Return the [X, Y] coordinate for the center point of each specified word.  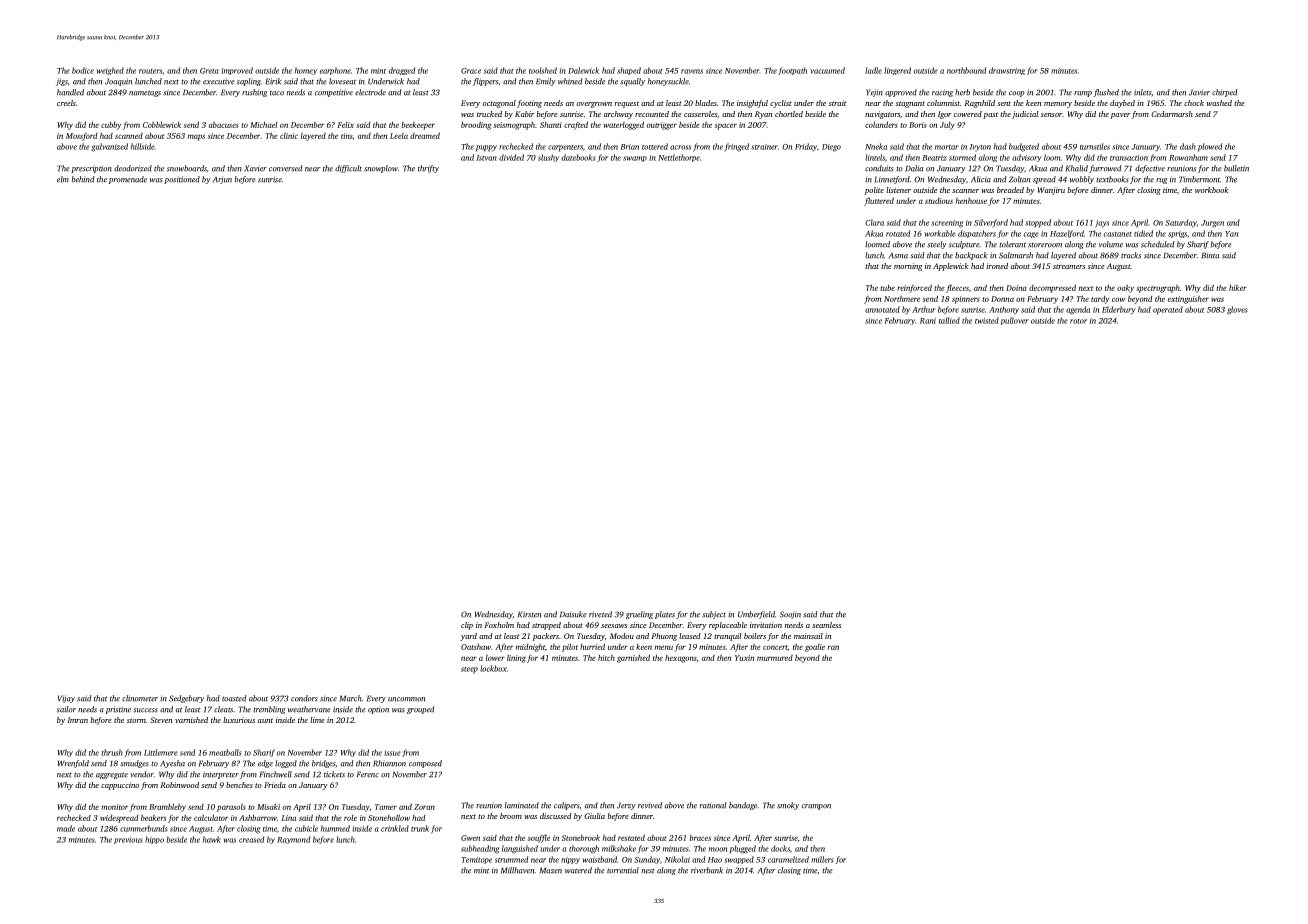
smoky [788, 806]
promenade [128, 180]
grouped [420, 710]
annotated [882, 309]
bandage [743, 806]
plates [665, 615]
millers [822, 859]
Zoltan [1019, 179]
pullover [1015, 321]
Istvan [487, 158]
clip [467, 626]
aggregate [112, 775]
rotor [1078, 321]
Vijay [66, 699]
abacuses [224, 125]
